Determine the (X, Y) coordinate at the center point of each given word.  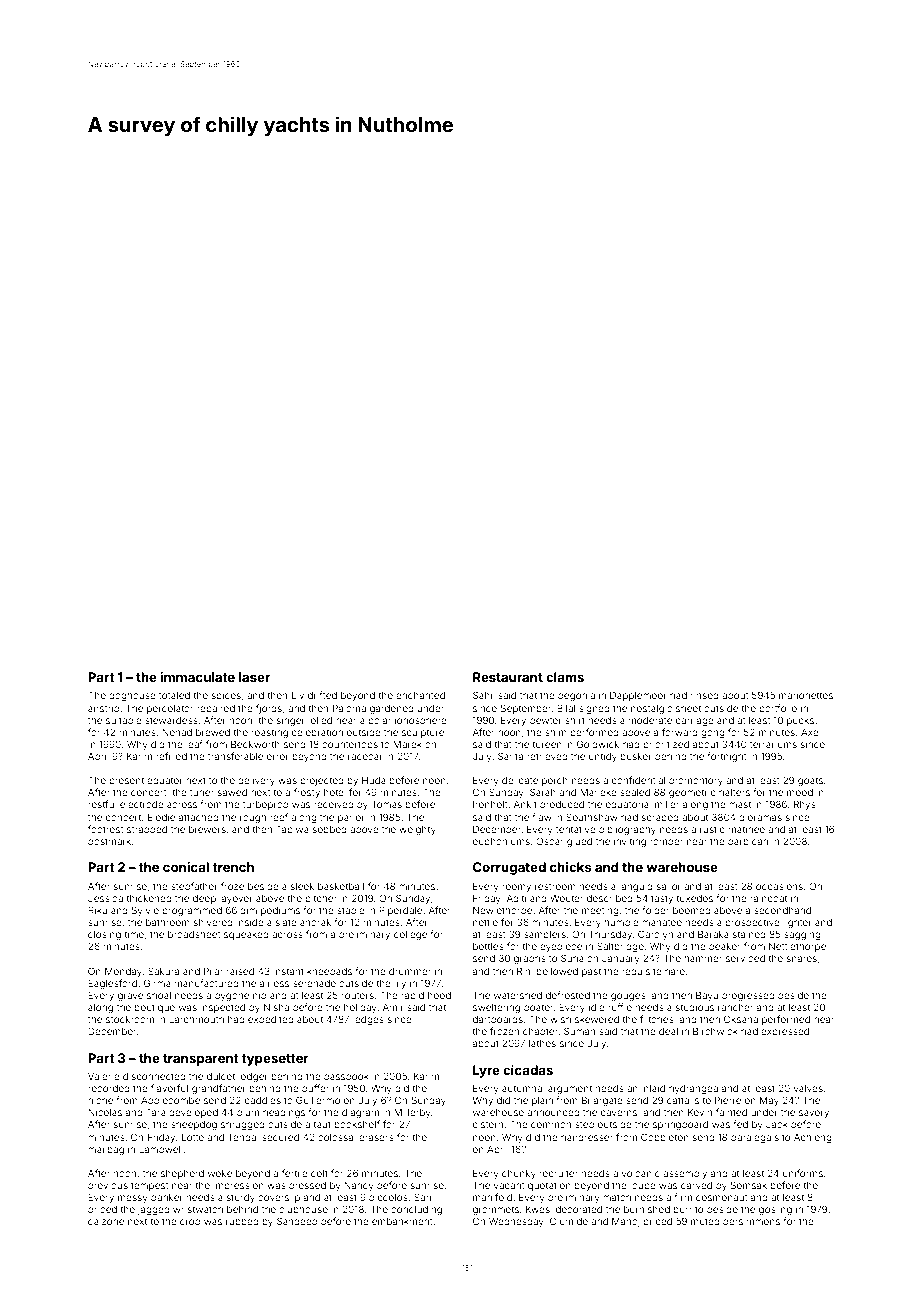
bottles (488, 946)
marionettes (806, 695)
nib (259, 995)
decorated (579, 1209)
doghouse (132, 696)
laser (254, 677)
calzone (106, 1221)
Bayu (707, 996)
